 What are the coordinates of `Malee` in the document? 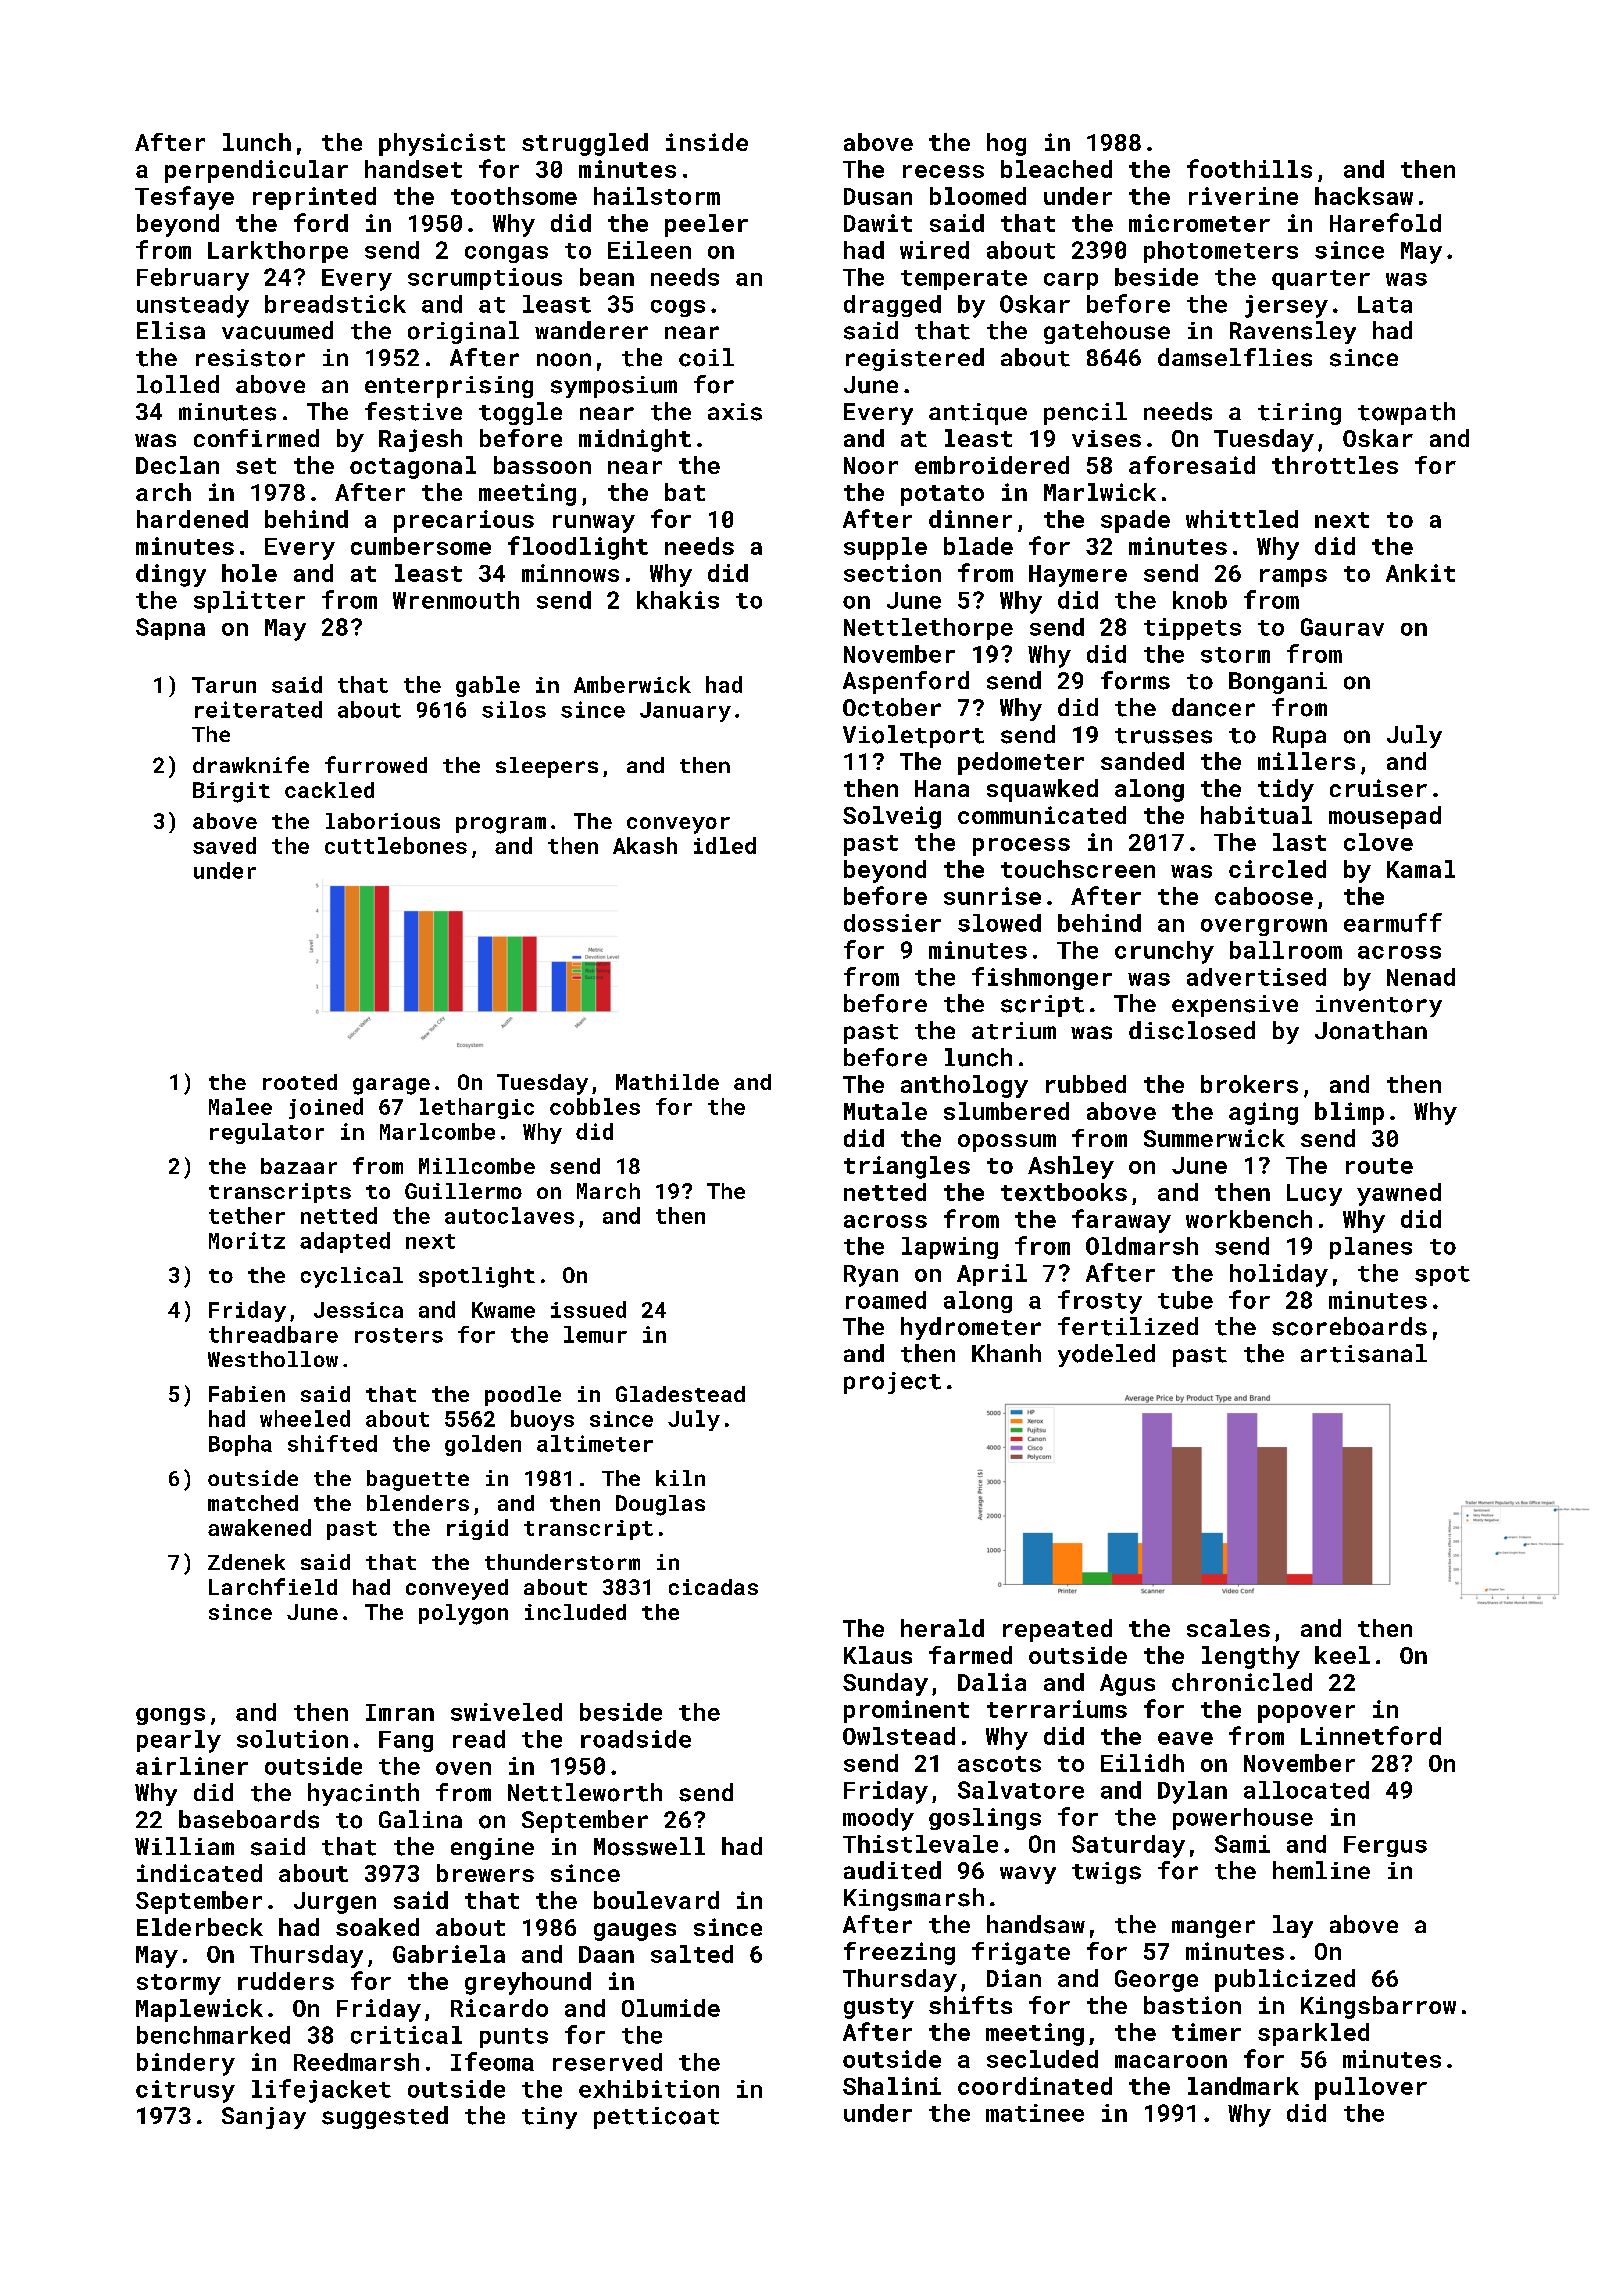 It's located at (240, 1106).
